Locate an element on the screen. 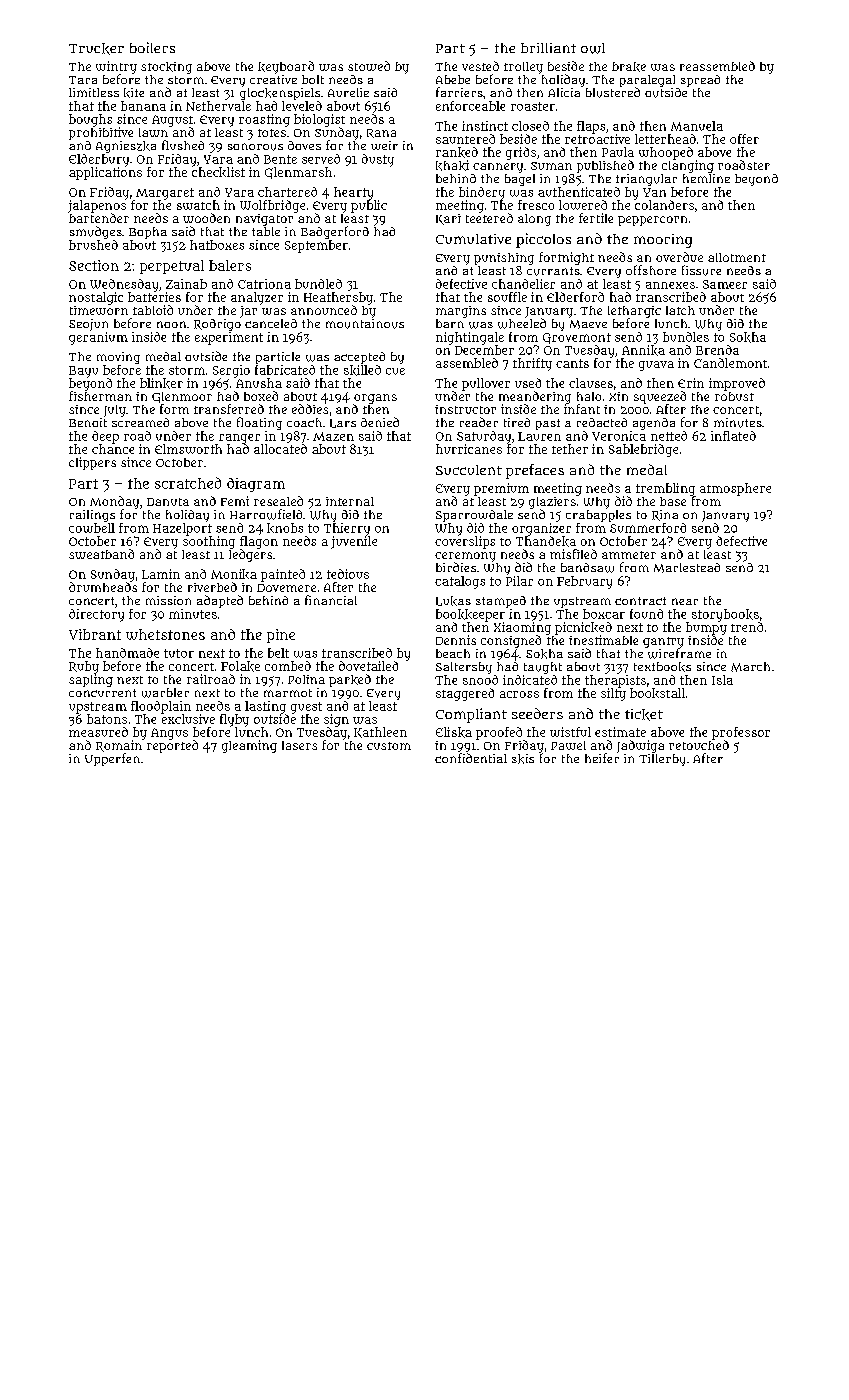  Bayu is located at coordinates (83, 372).
